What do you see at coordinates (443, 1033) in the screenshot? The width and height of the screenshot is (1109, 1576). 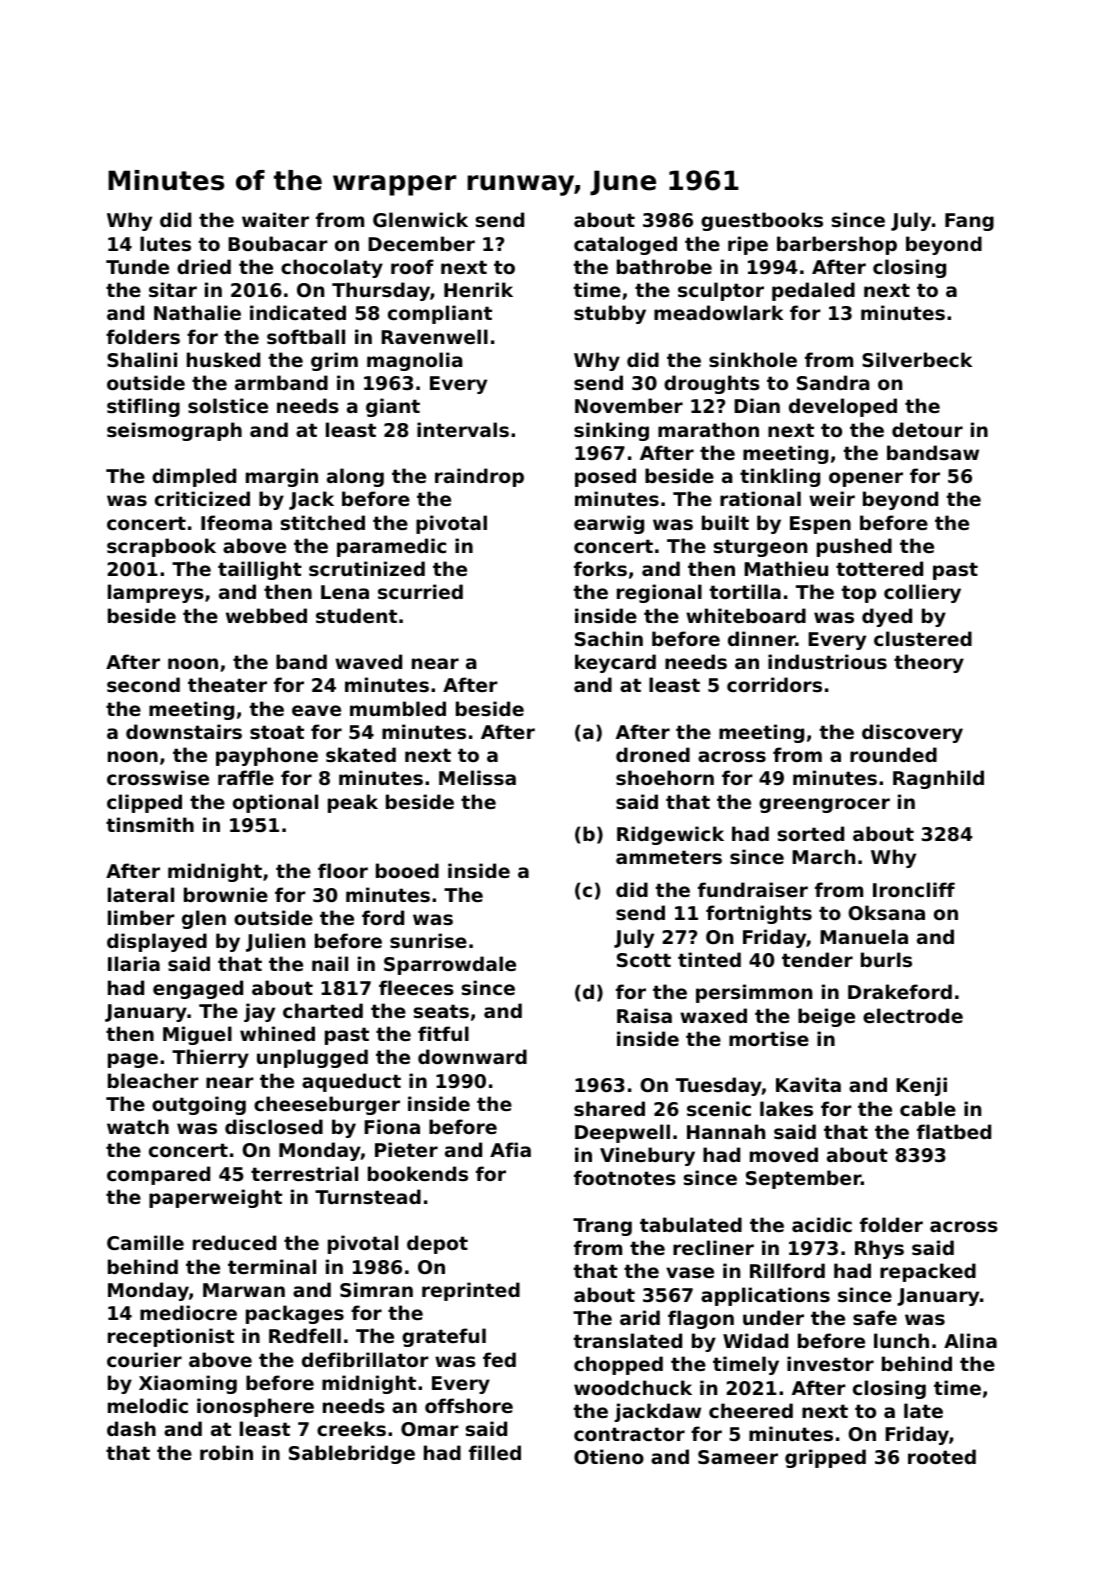 I see `fitful` at bounding box center [443, 1033].
